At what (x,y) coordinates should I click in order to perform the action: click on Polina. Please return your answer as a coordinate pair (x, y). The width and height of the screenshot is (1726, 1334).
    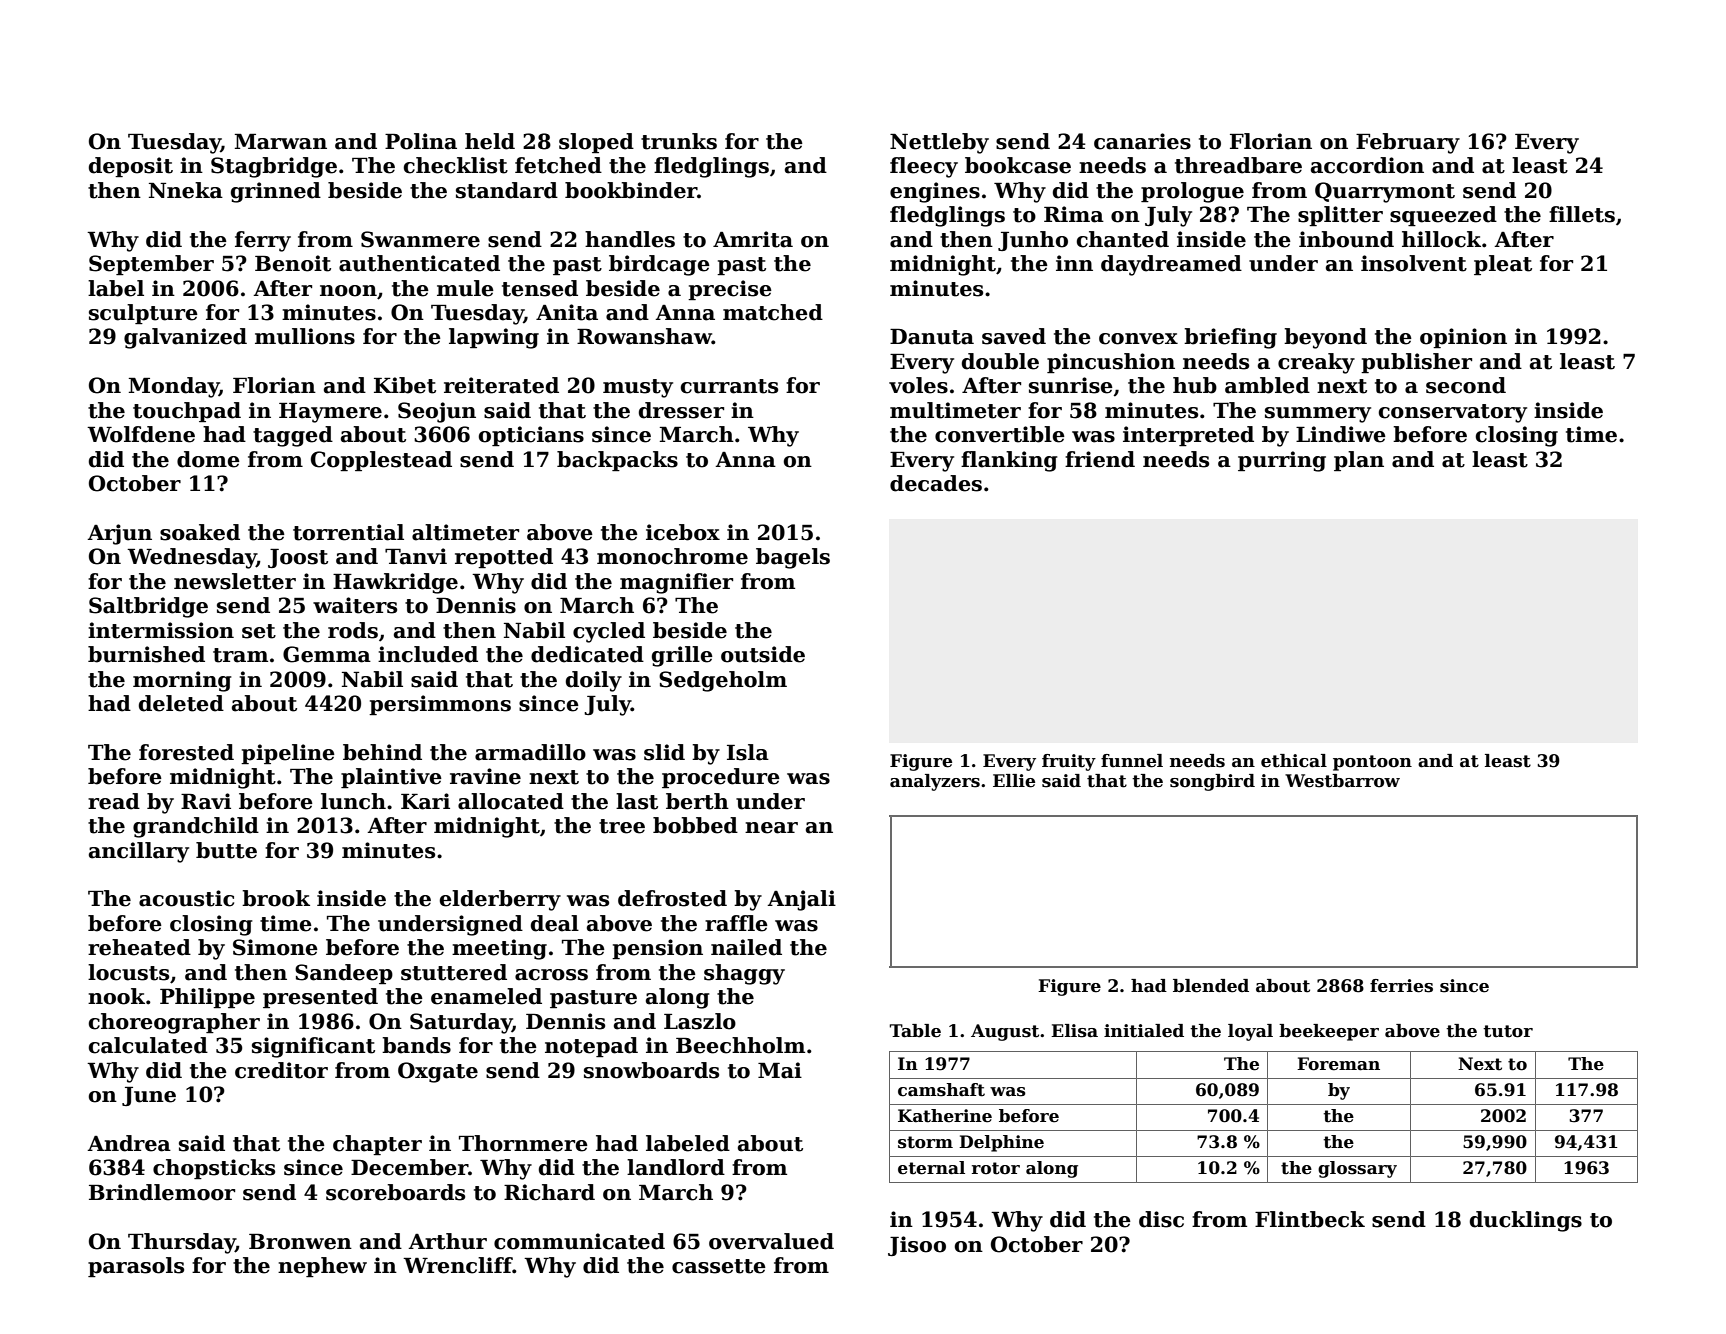
    Looking at the image, I should click on (421, 141).
